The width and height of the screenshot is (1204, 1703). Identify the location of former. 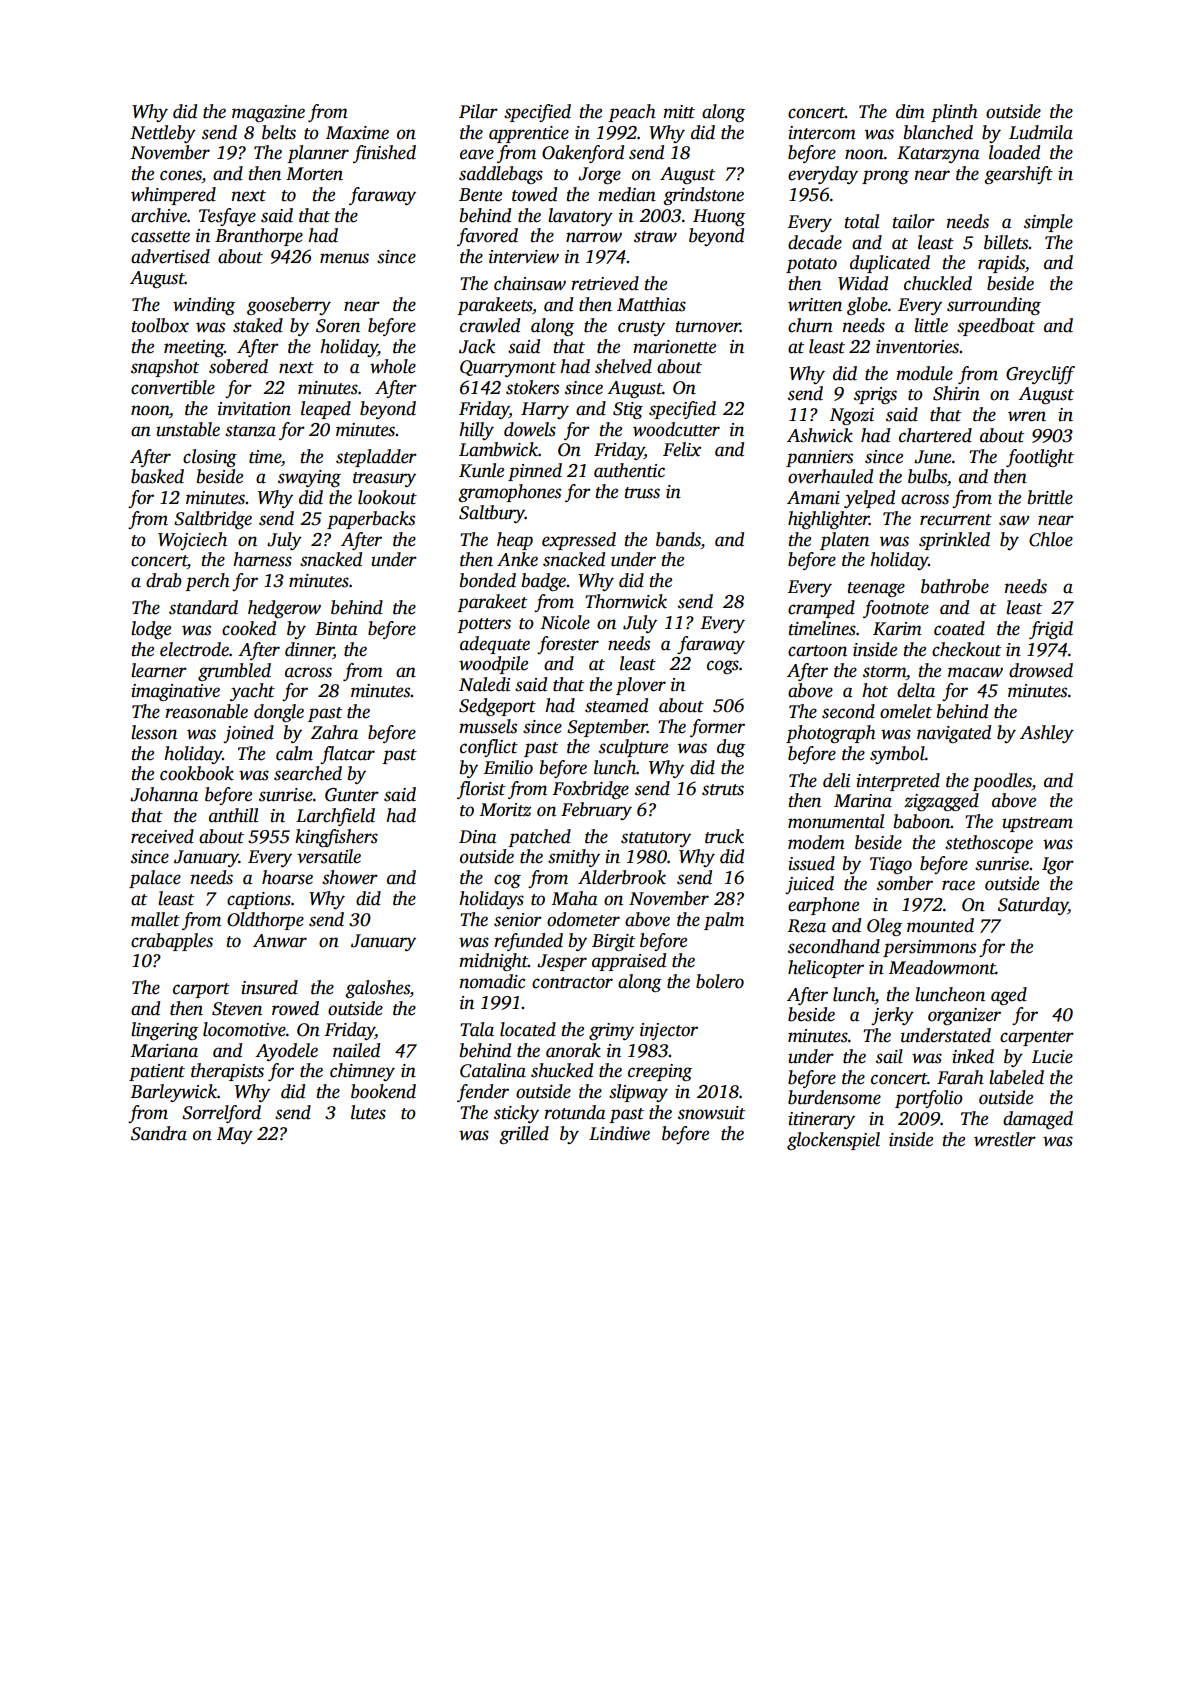
(717, 728).
